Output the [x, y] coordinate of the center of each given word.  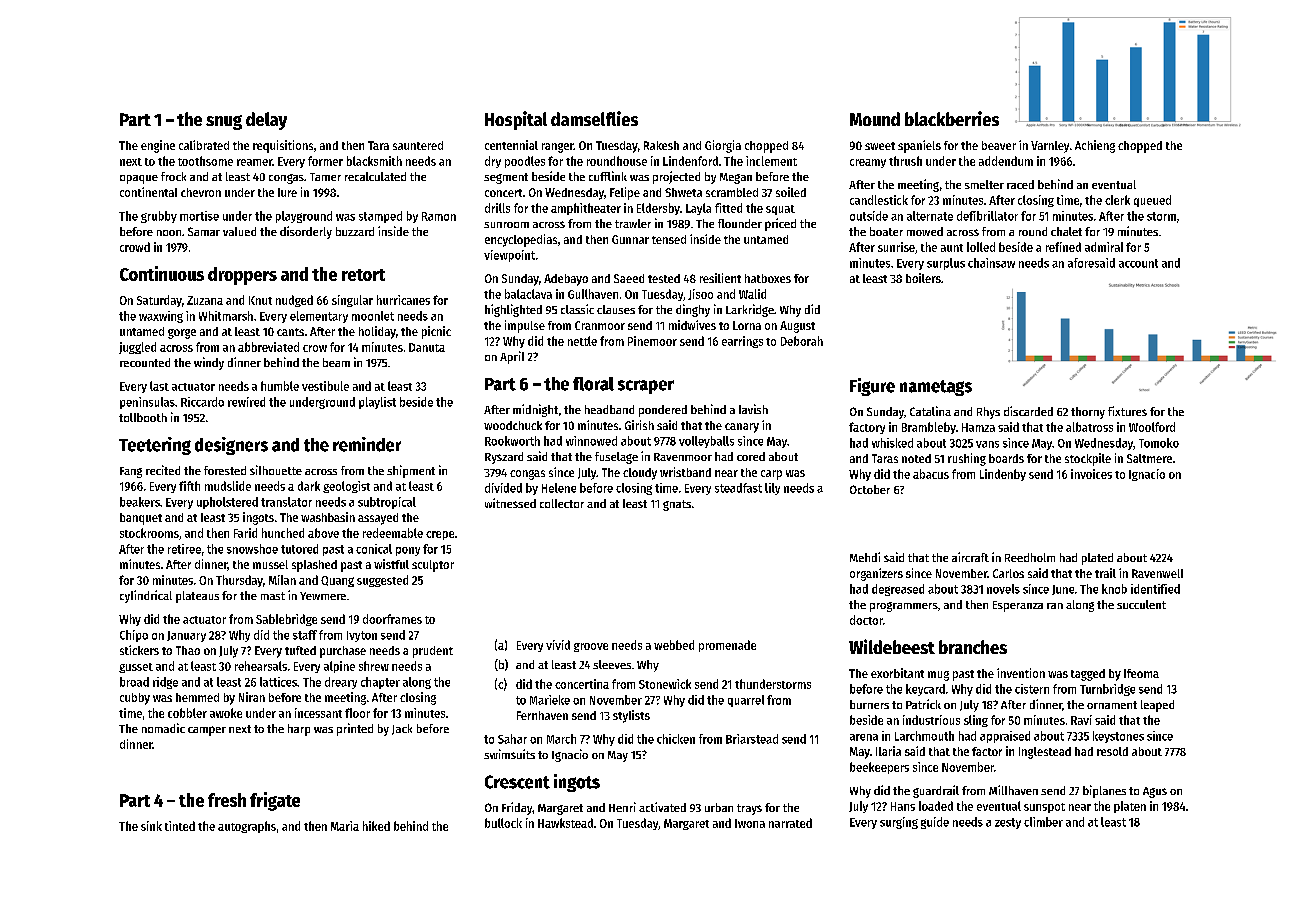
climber [1043, 822]
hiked [376, 826]
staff [305, 635]
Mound [875, 119]
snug [224, 122]
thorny [1088, 413]
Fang [131, 472]
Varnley [1050, 147]
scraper [646, 387]
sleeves [612, 664]
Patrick [923, 704]
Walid [752, 294]
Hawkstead [565, 823]
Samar [204, 231]
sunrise [896, 247]
